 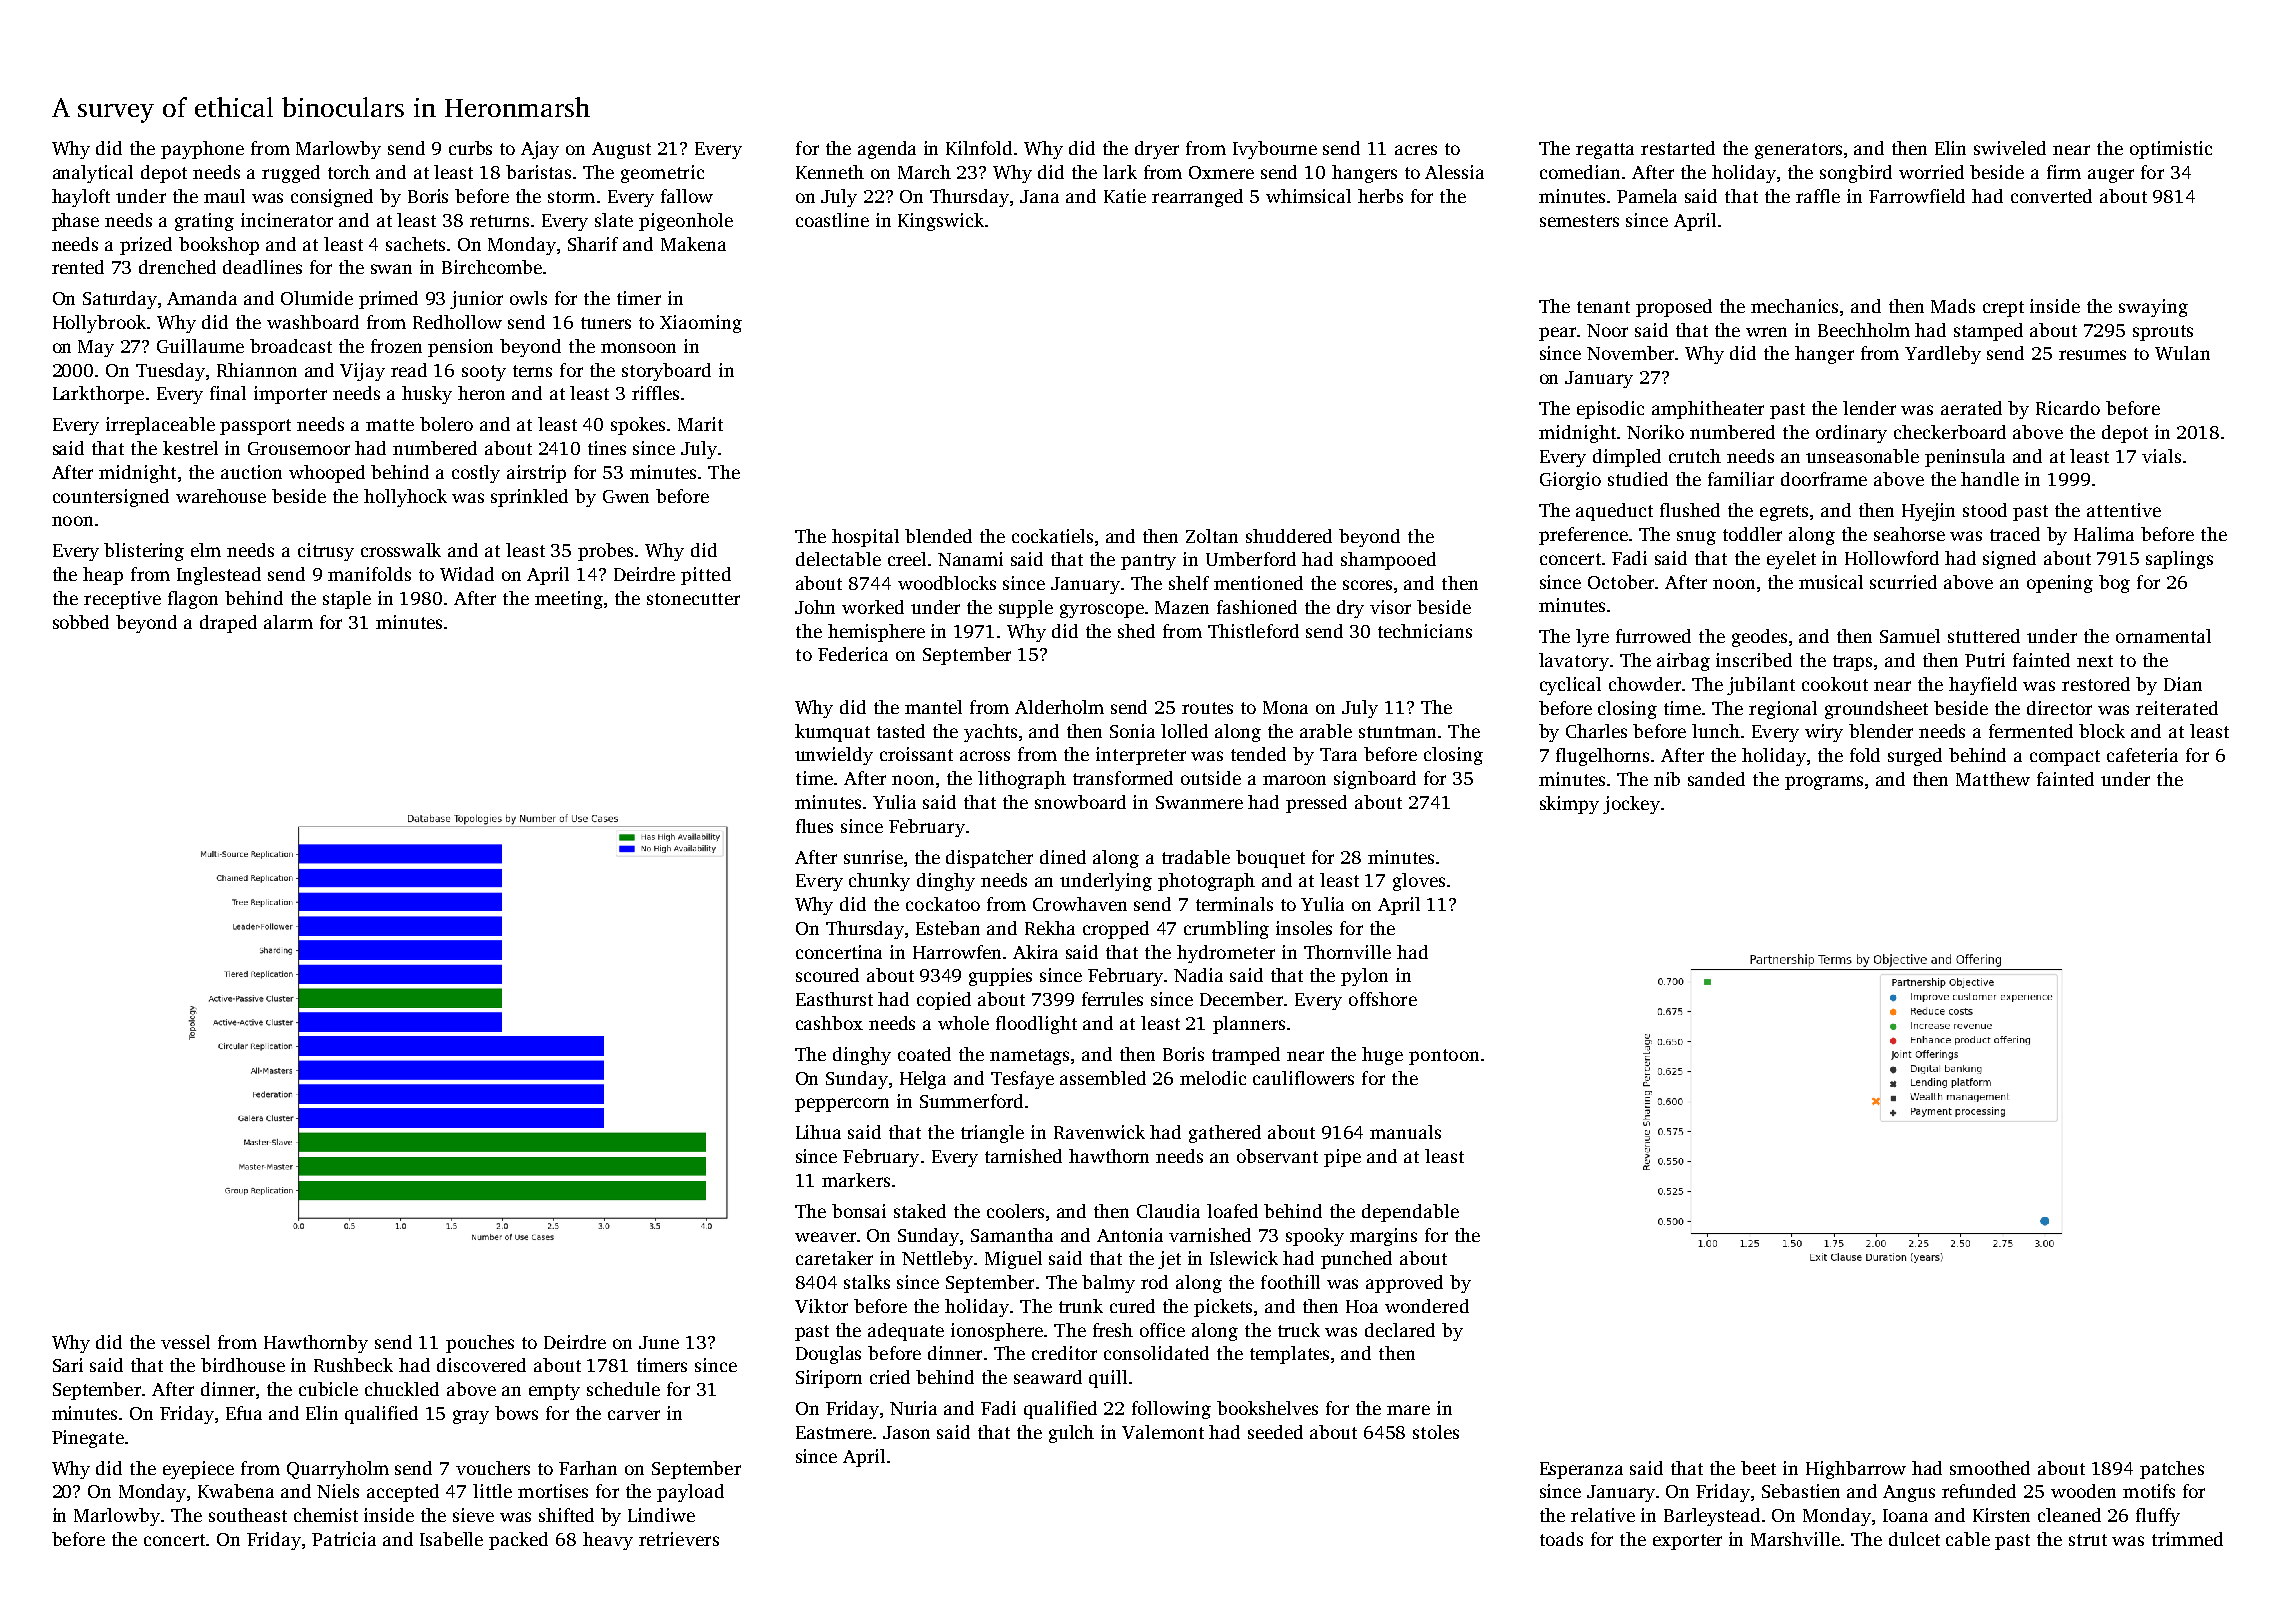 I want to click on trimmed, so click(x=2187, y=1539).
